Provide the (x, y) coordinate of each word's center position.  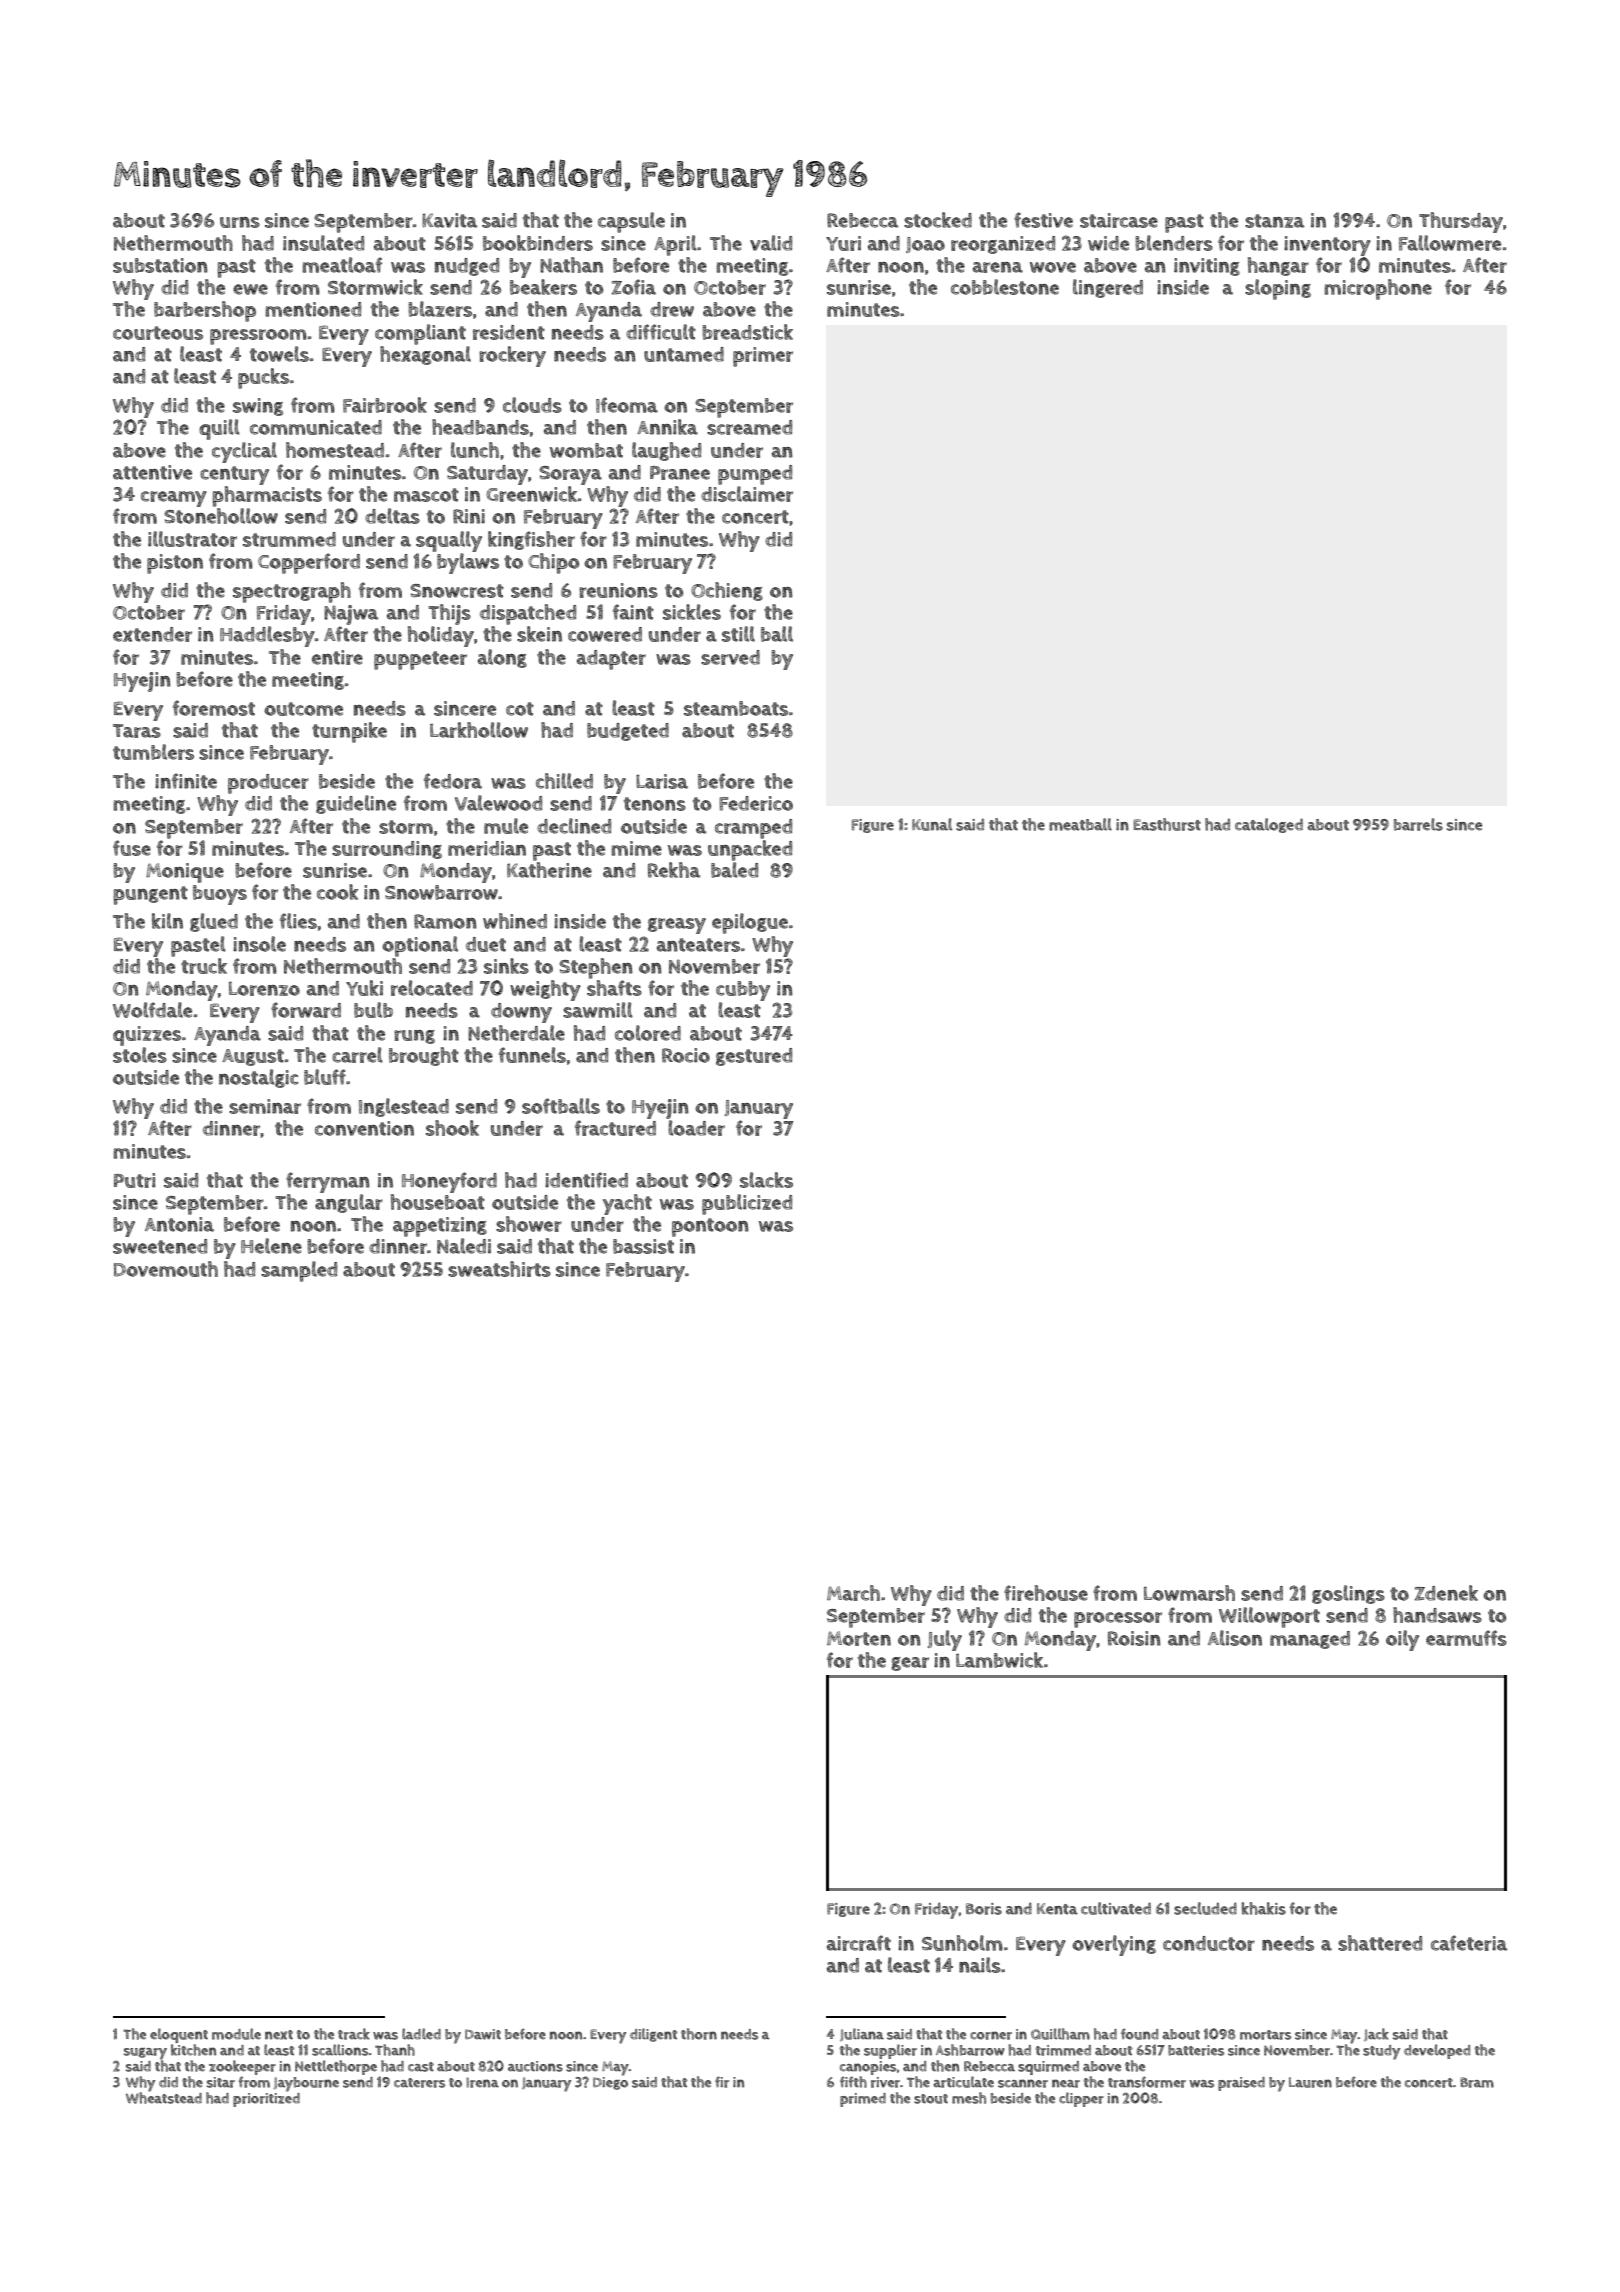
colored (648, 1033)
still (738, 634)
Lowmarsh (1189, 1593)
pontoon (710, 1227)
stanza (1274, 221)
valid (771, 243)
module (236, 2034)
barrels (1418, 824)
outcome (303, 709)
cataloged (1269, 825)
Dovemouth (166, 1269)
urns (240, 222)
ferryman (328, 1182)
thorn (699, 2034)
